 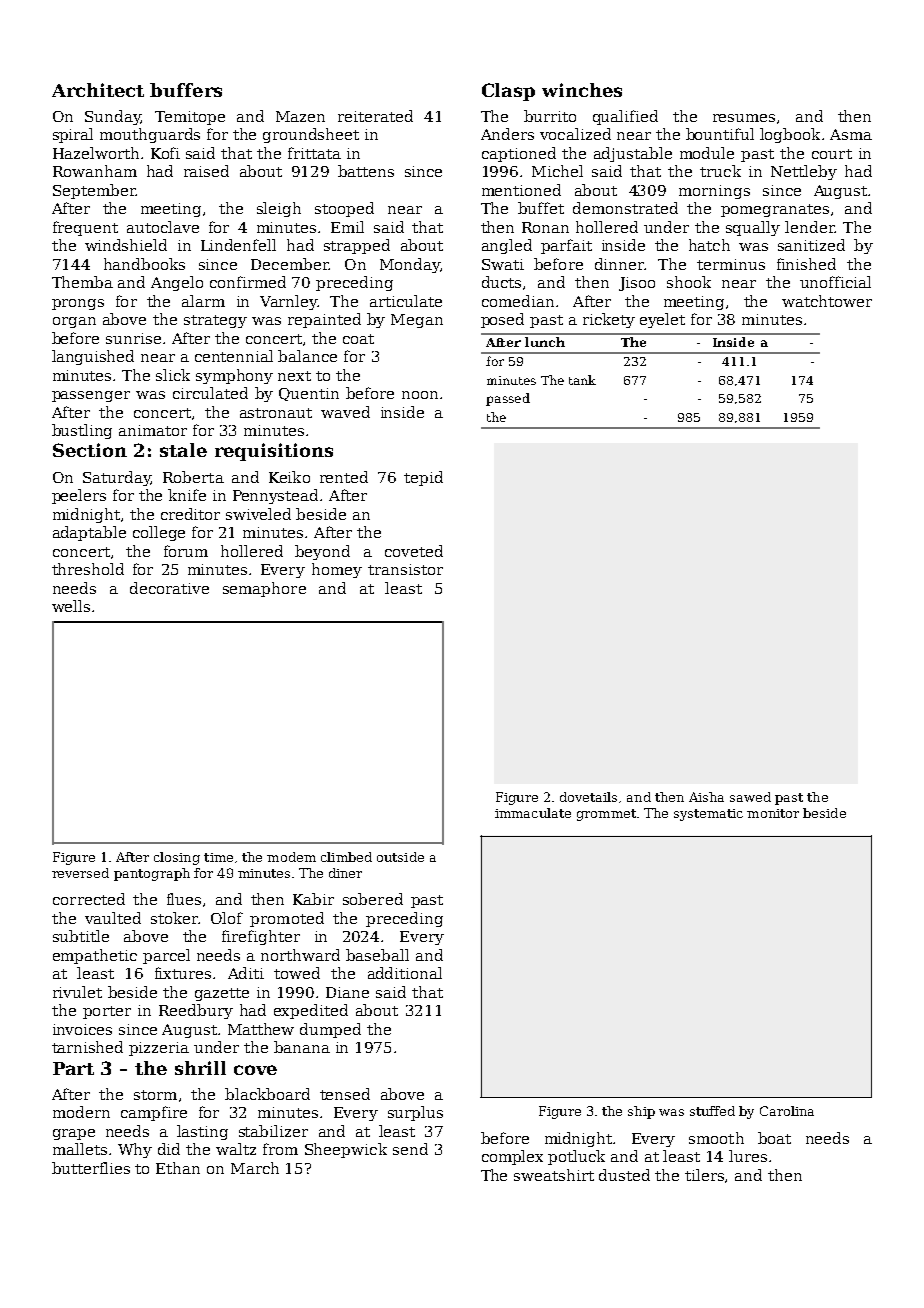 I want to click on wells, so click(x=71, y=606).
